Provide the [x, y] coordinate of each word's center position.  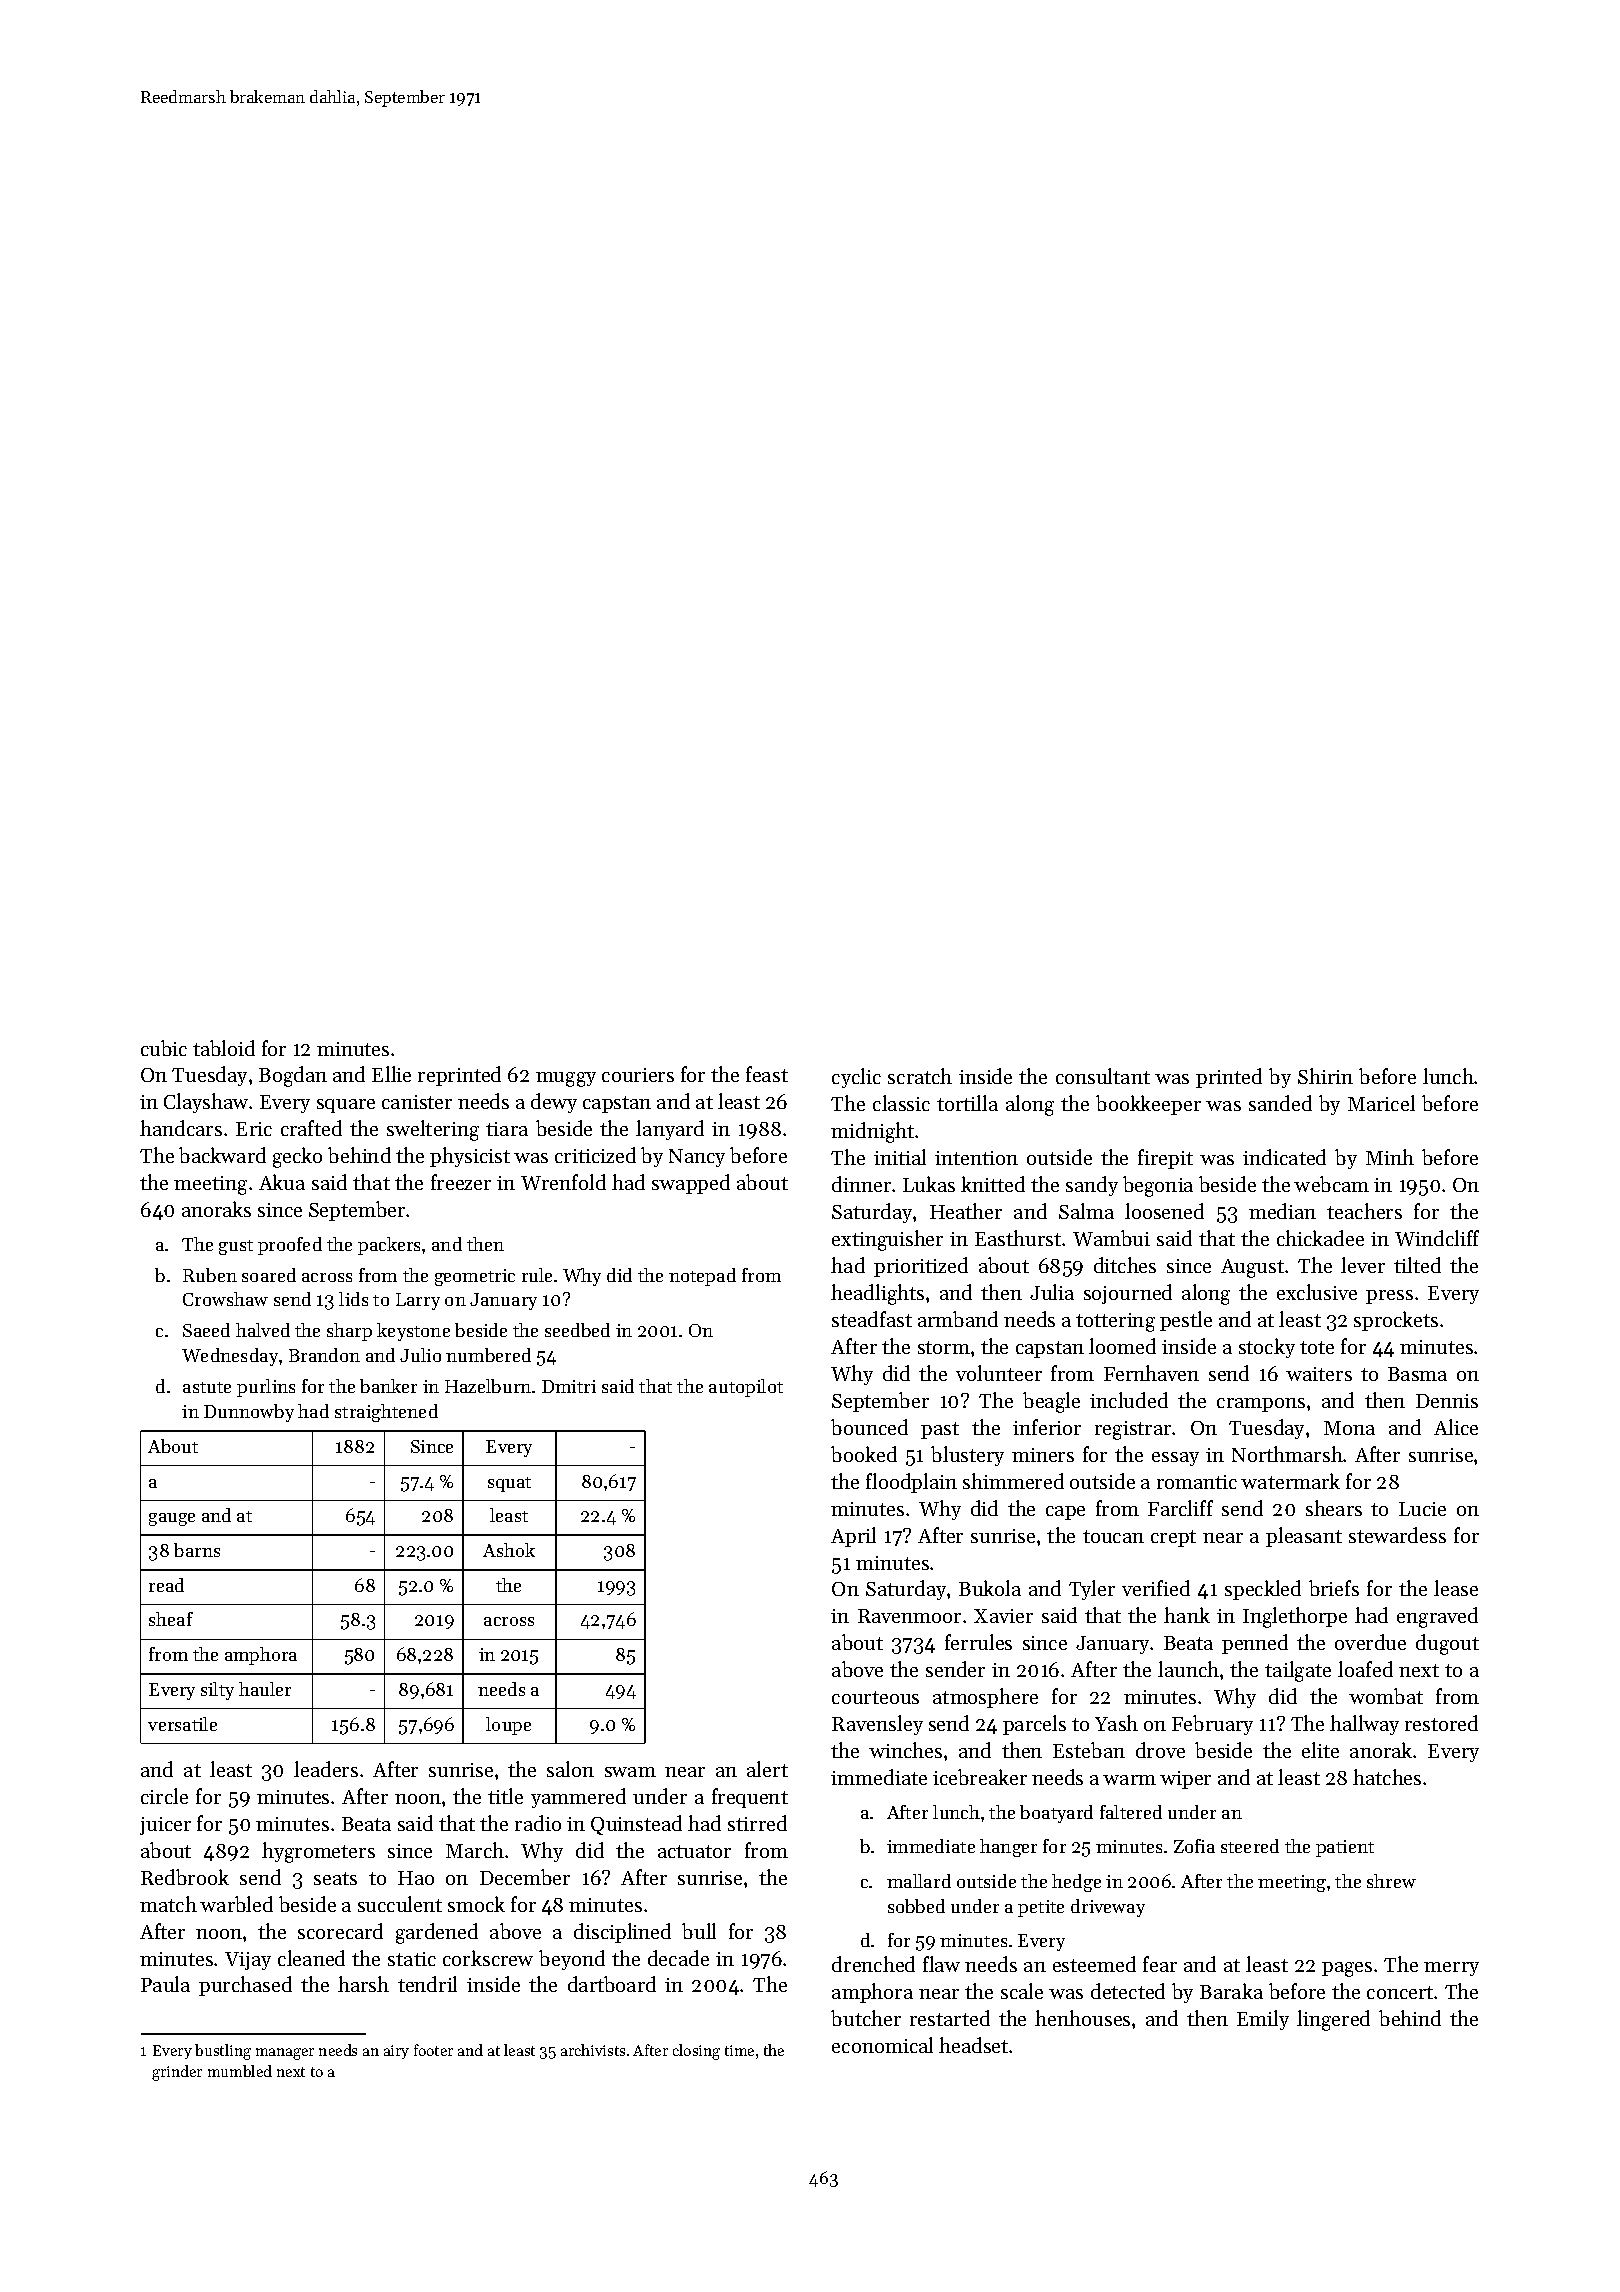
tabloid [224, 1048]
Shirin [1325, 1076]
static [412, 1959]
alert [767, 1769]
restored [1441, 1723]
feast [767, 1074]
